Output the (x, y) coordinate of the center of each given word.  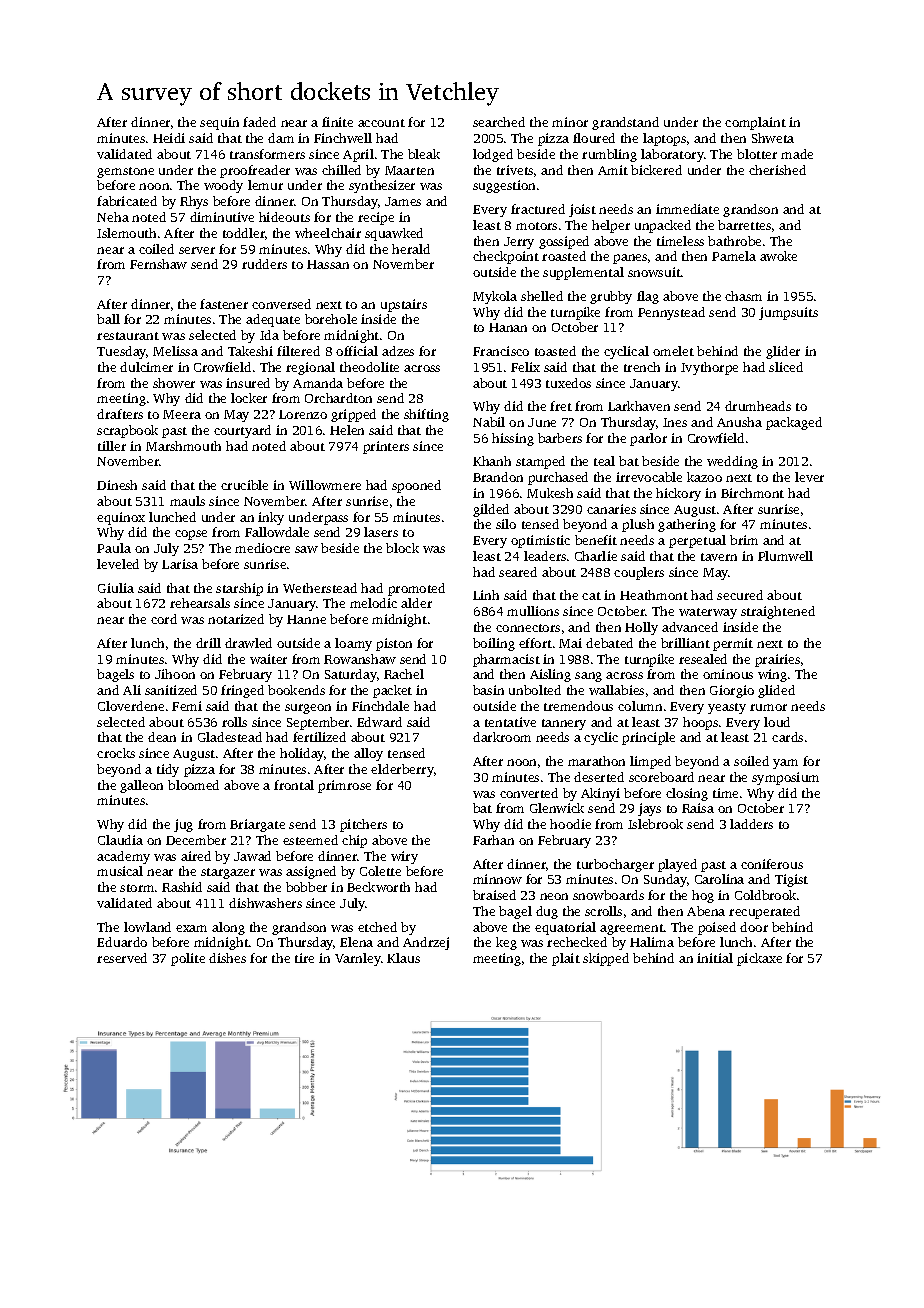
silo (506, 524)
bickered (656, 170)
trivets (515, 170)
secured (740, 595)
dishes (227, 958)
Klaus (403, 958)
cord (164, 619)
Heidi (169, 138)
